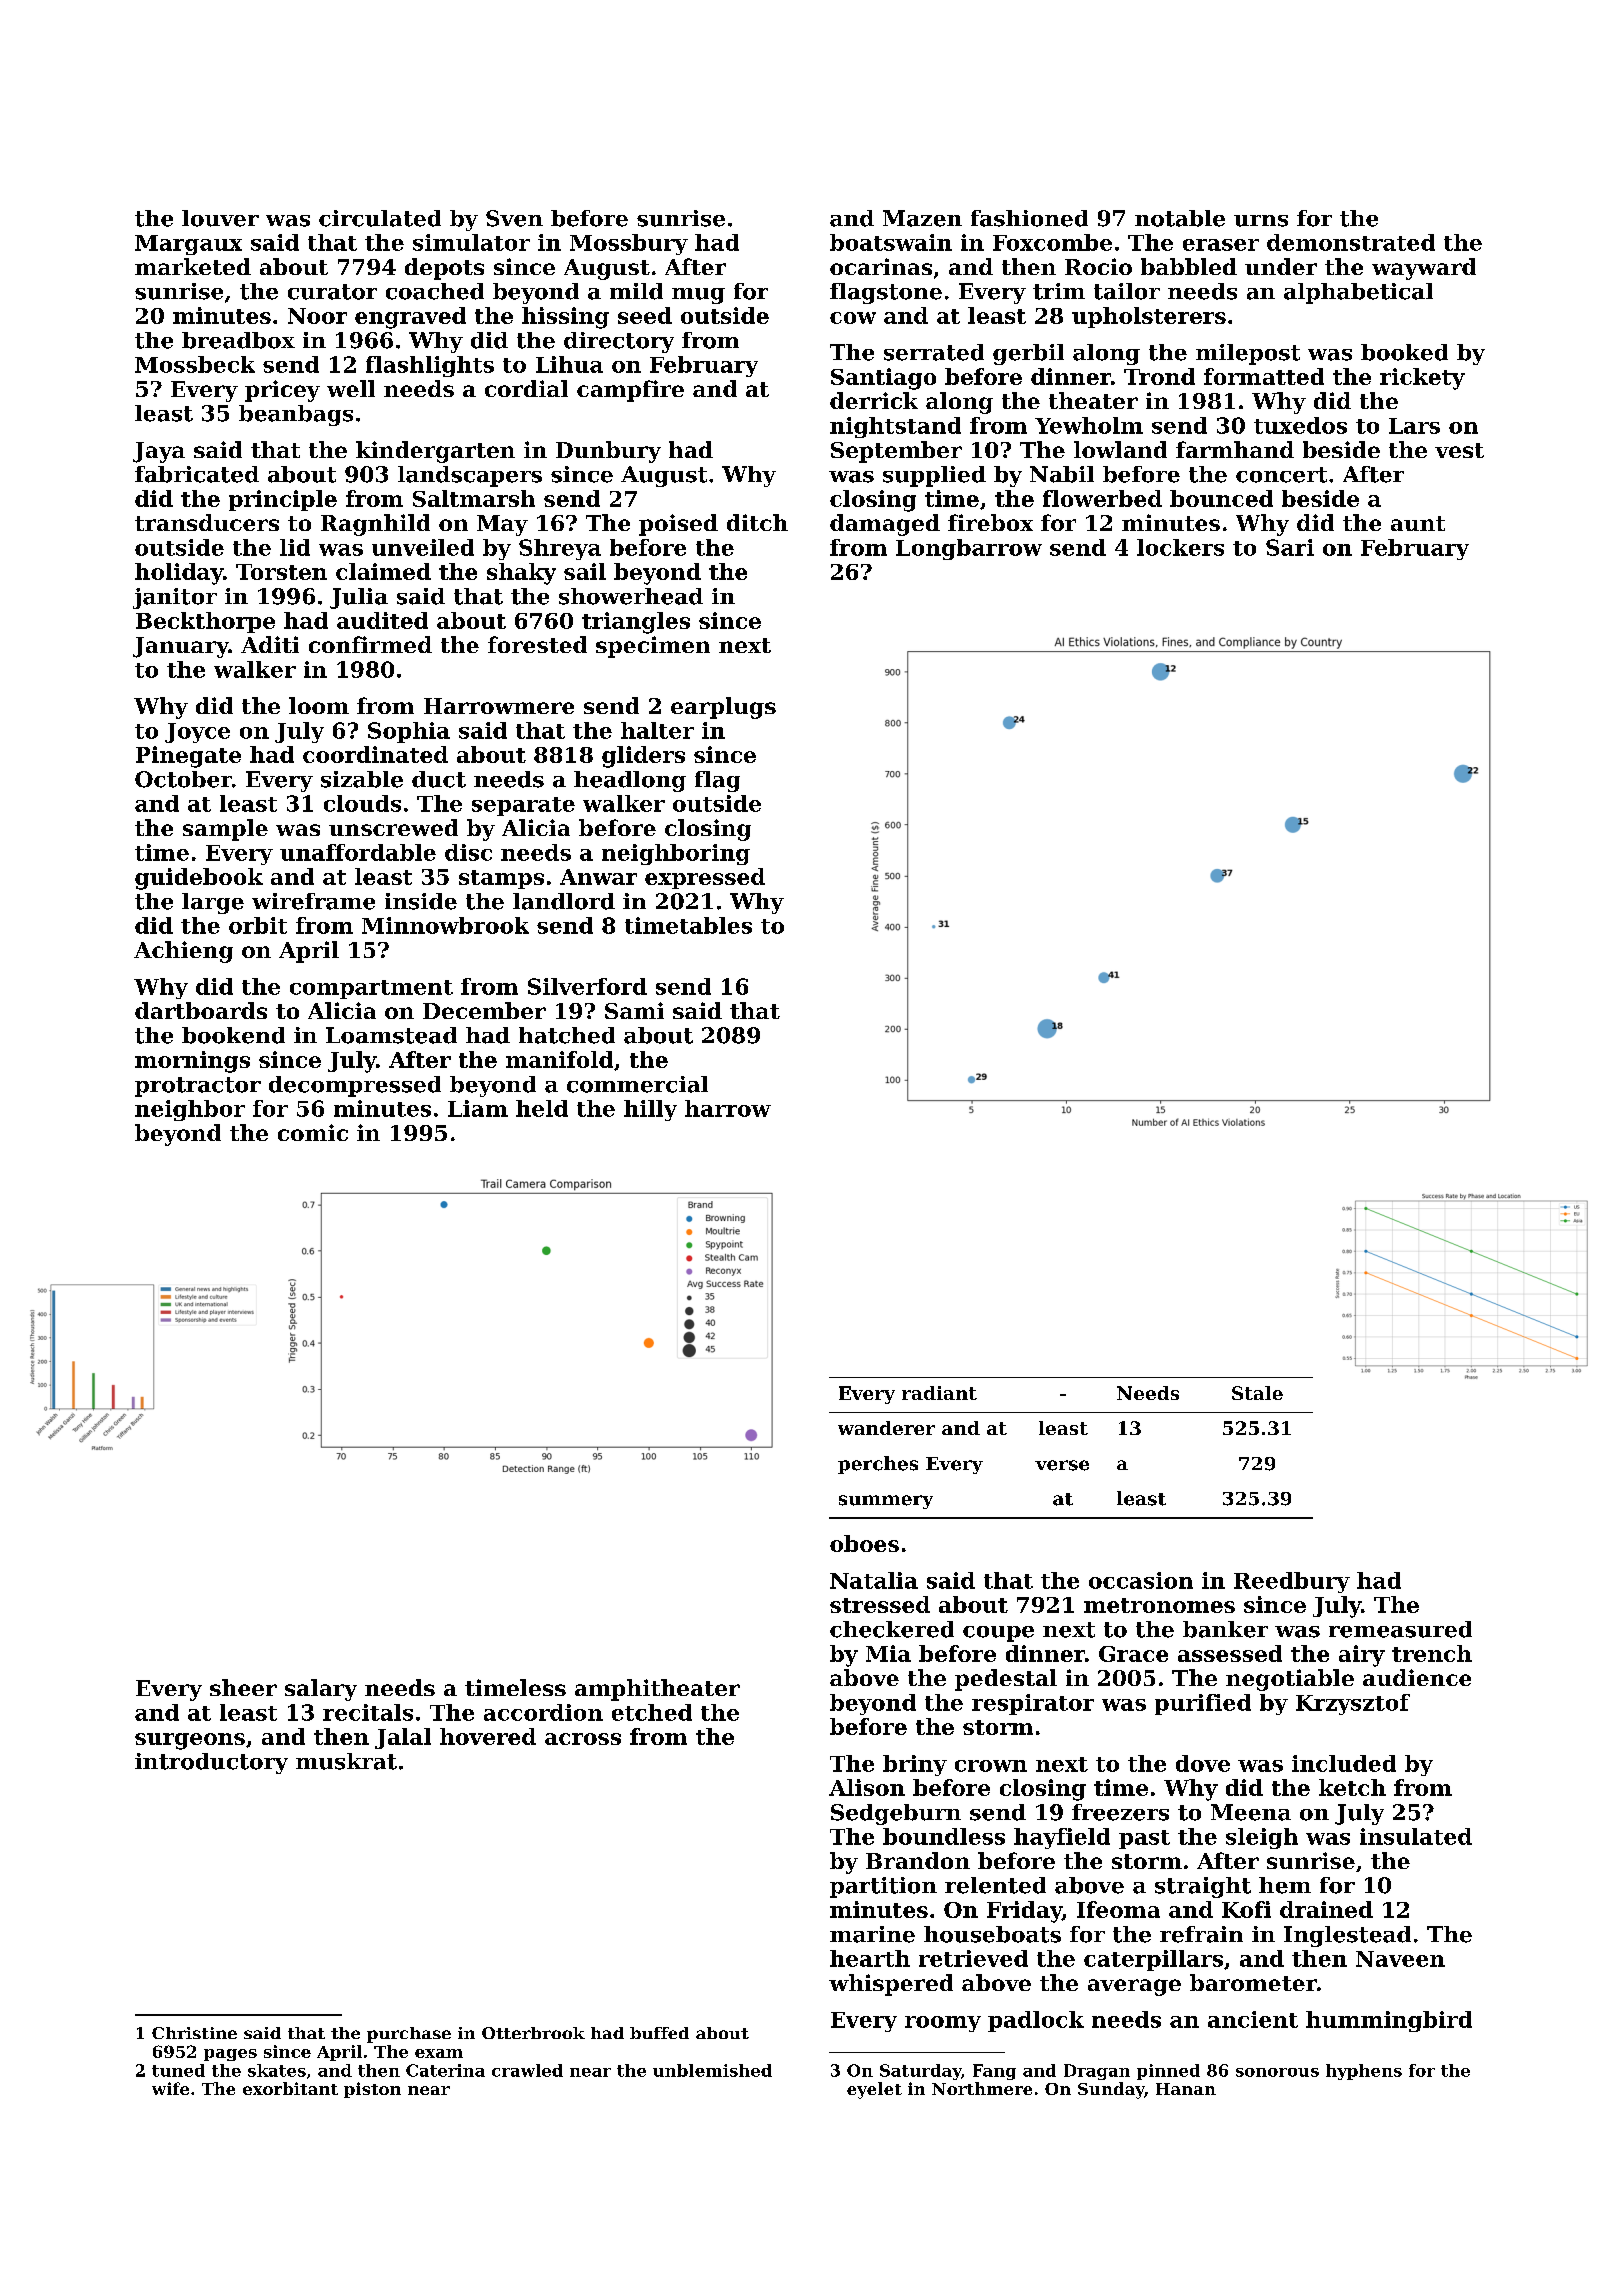  I want to click on Stale, so click(1257, 1393).
